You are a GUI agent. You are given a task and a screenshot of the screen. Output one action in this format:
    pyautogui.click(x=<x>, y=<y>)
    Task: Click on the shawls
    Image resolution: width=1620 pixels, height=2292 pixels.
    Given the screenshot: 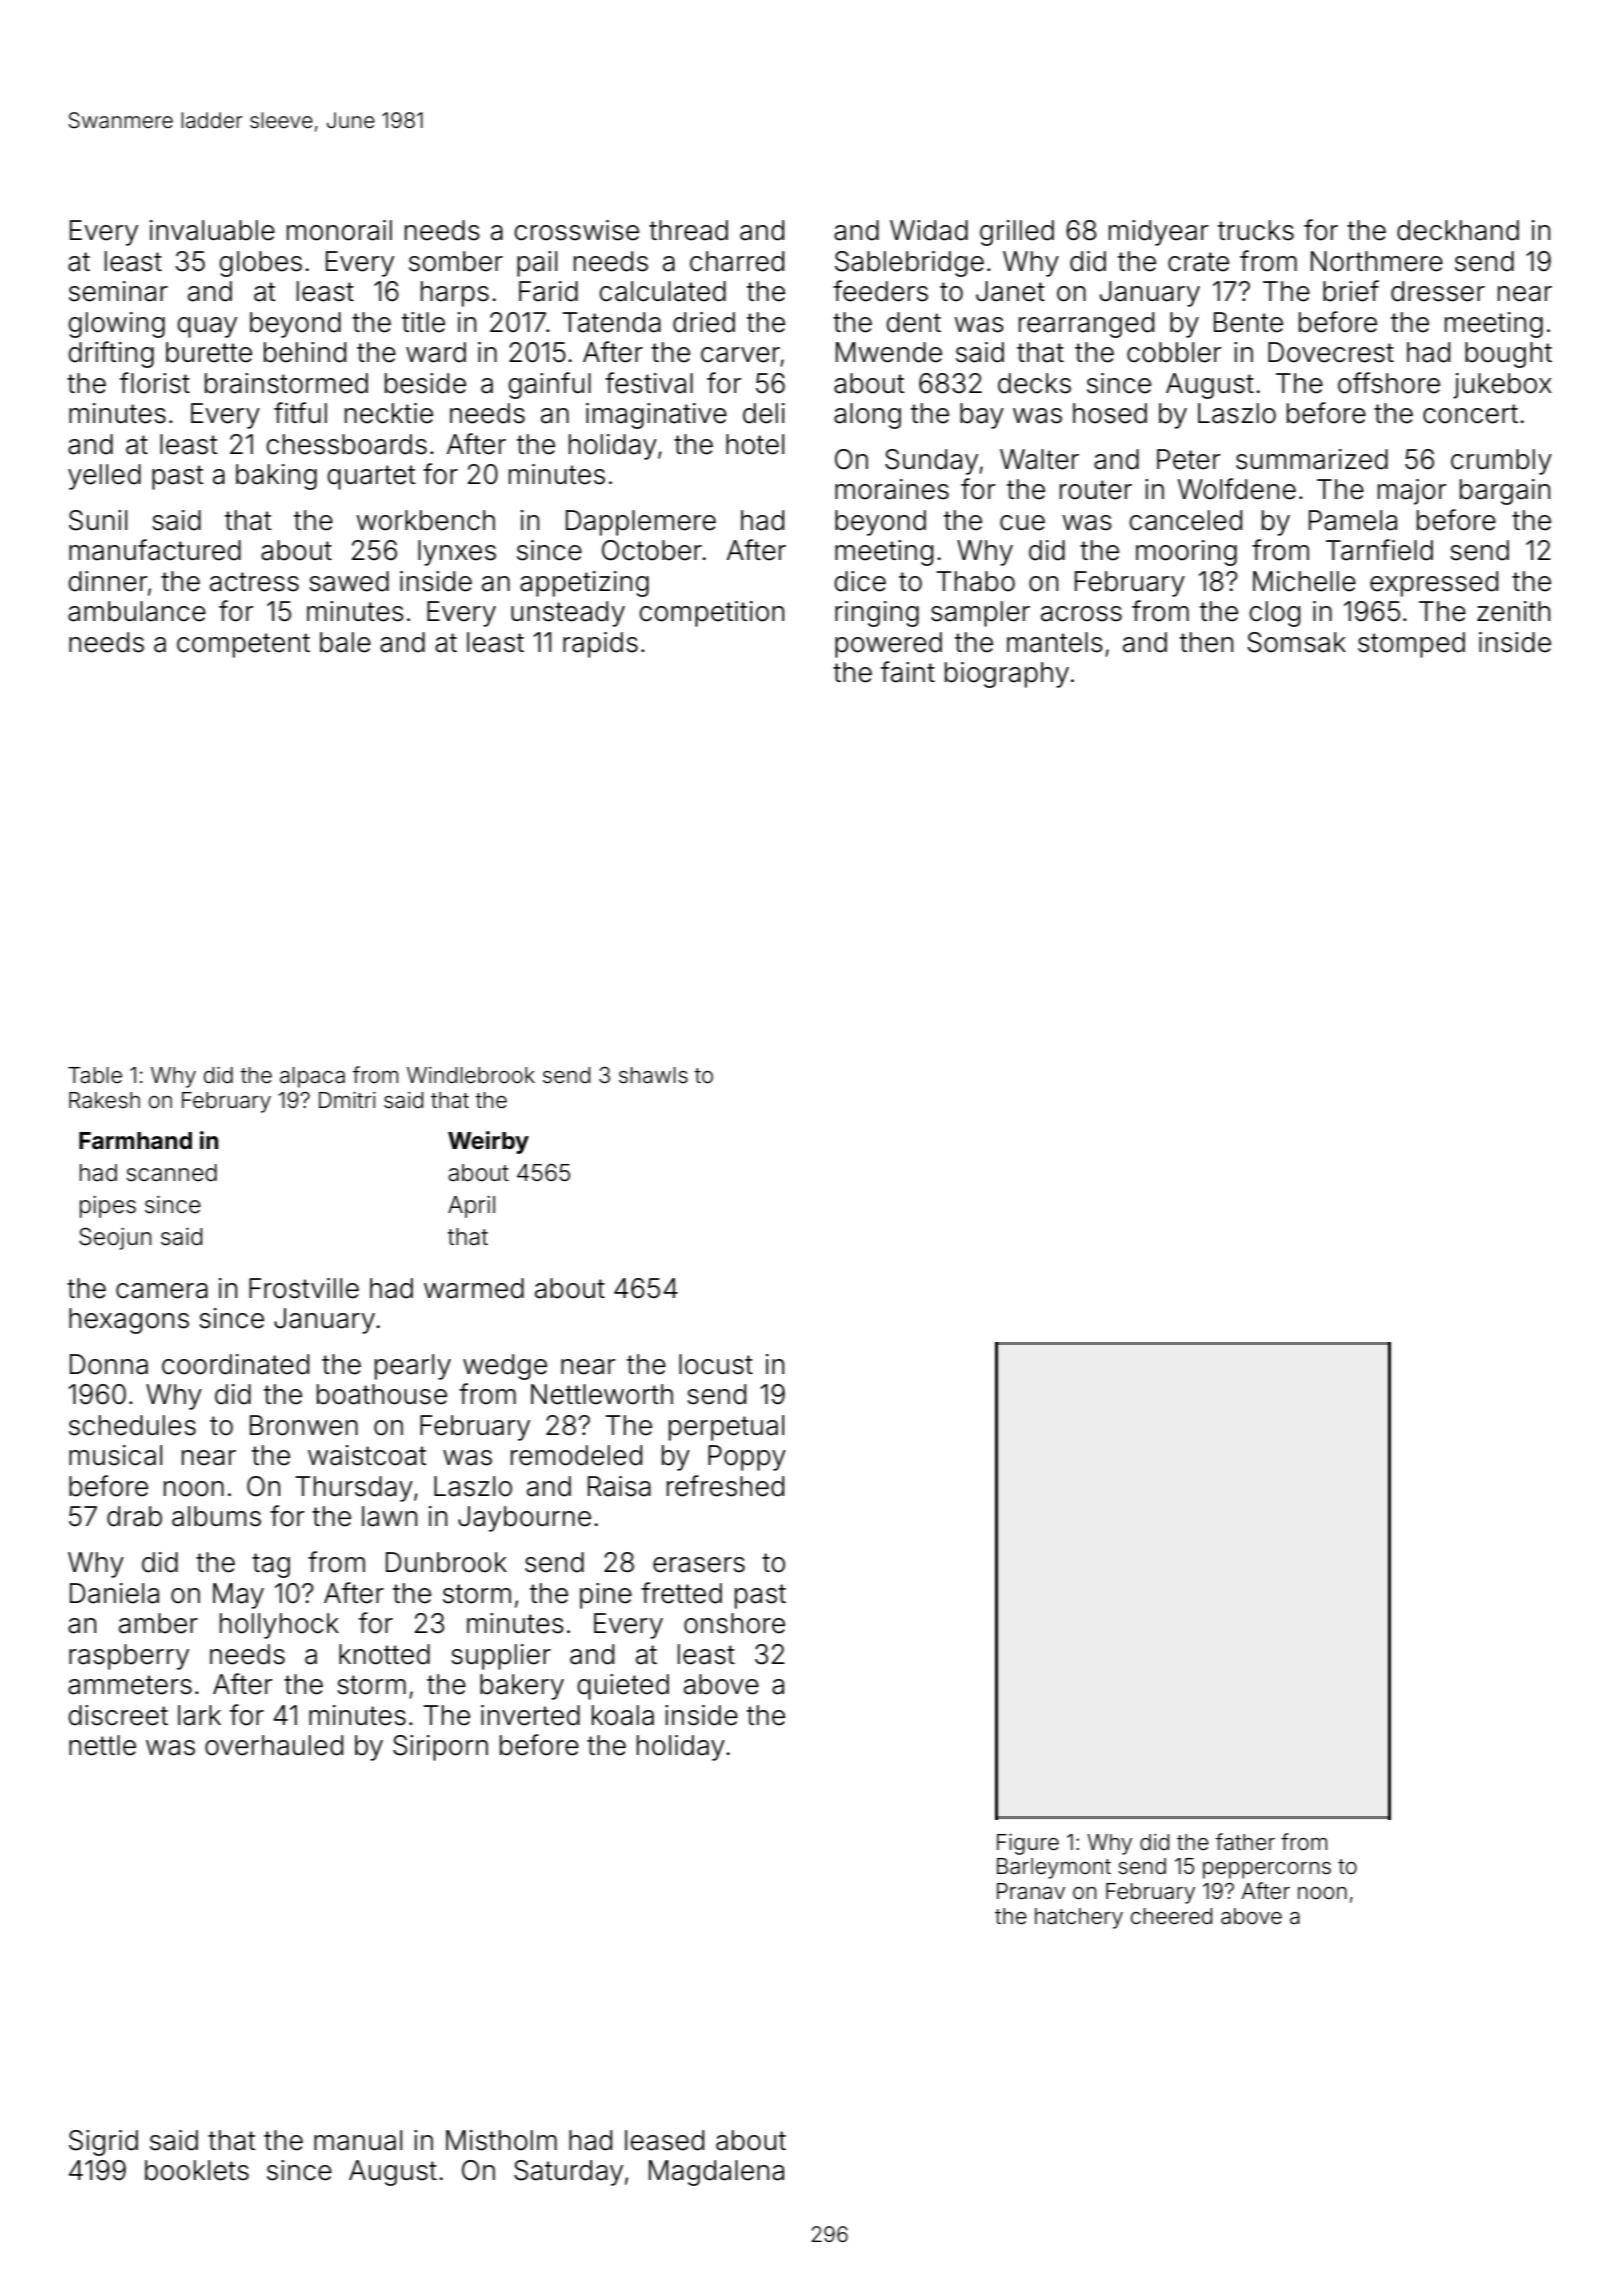 What is the action you would take?
    pyautogui.click(x=653, y=1075)
